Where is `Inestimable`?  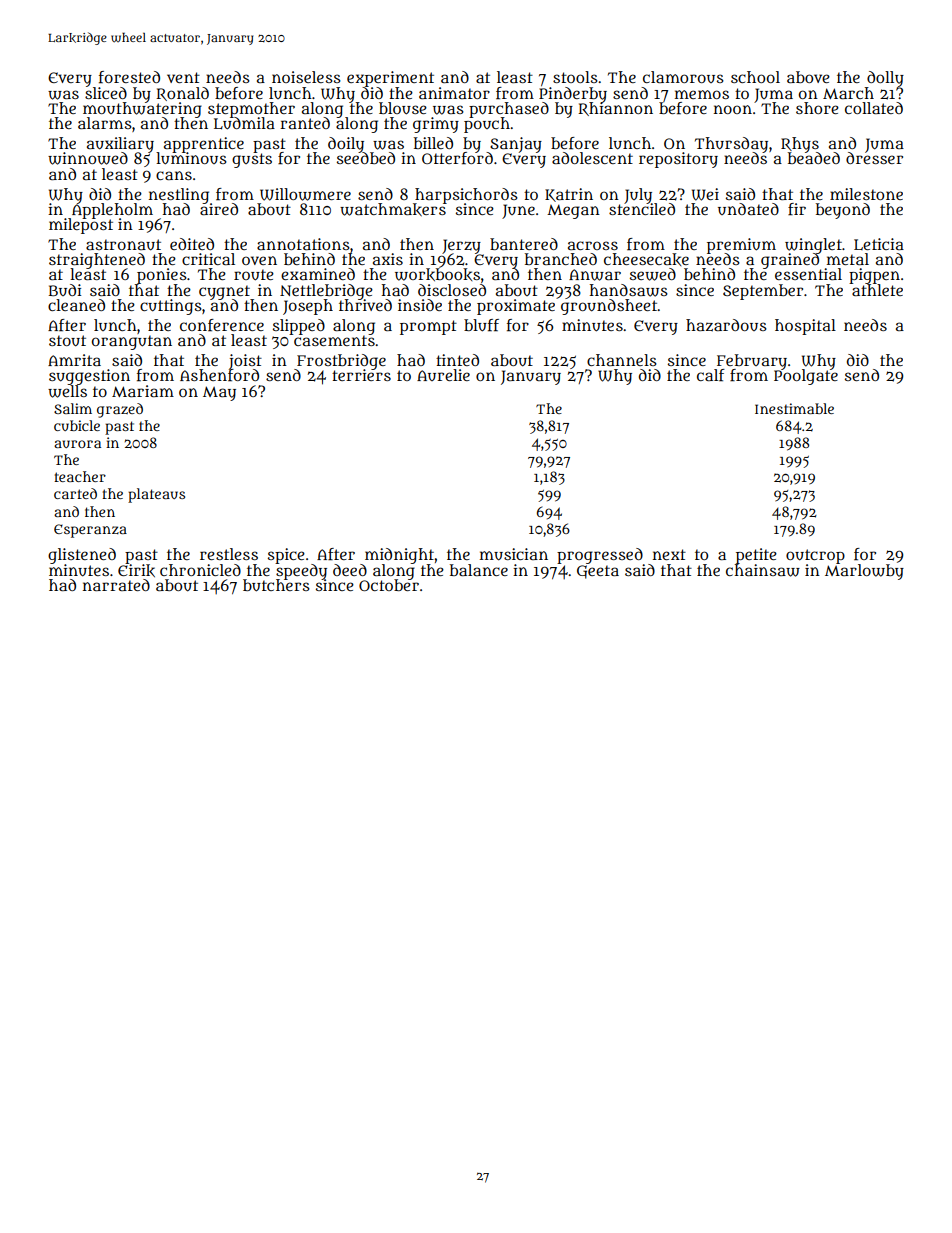
Inestimable is located at coordinates (794, 408).
